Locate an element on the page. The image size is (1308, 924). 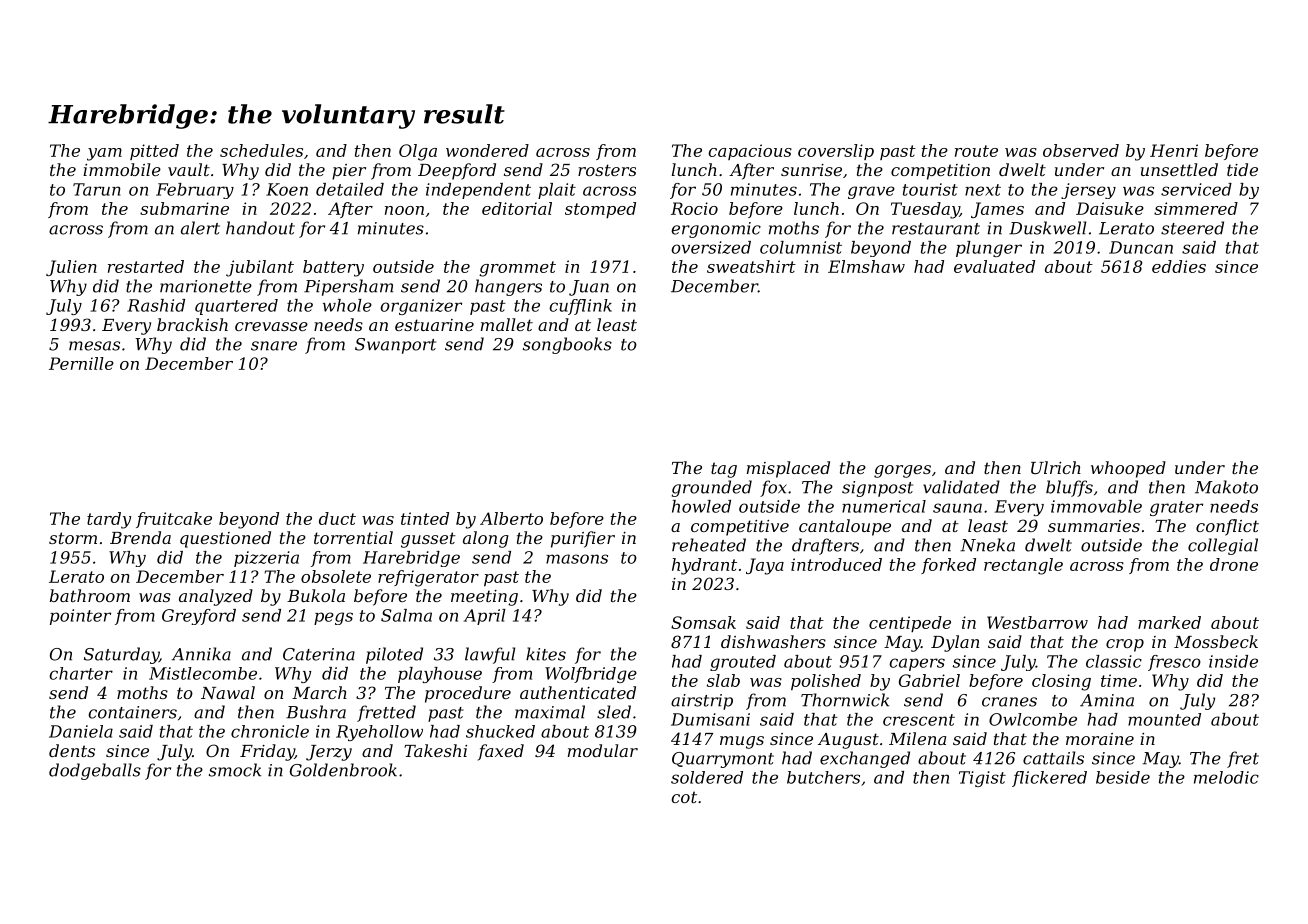
grommet is located at coordinates (517, 269).
